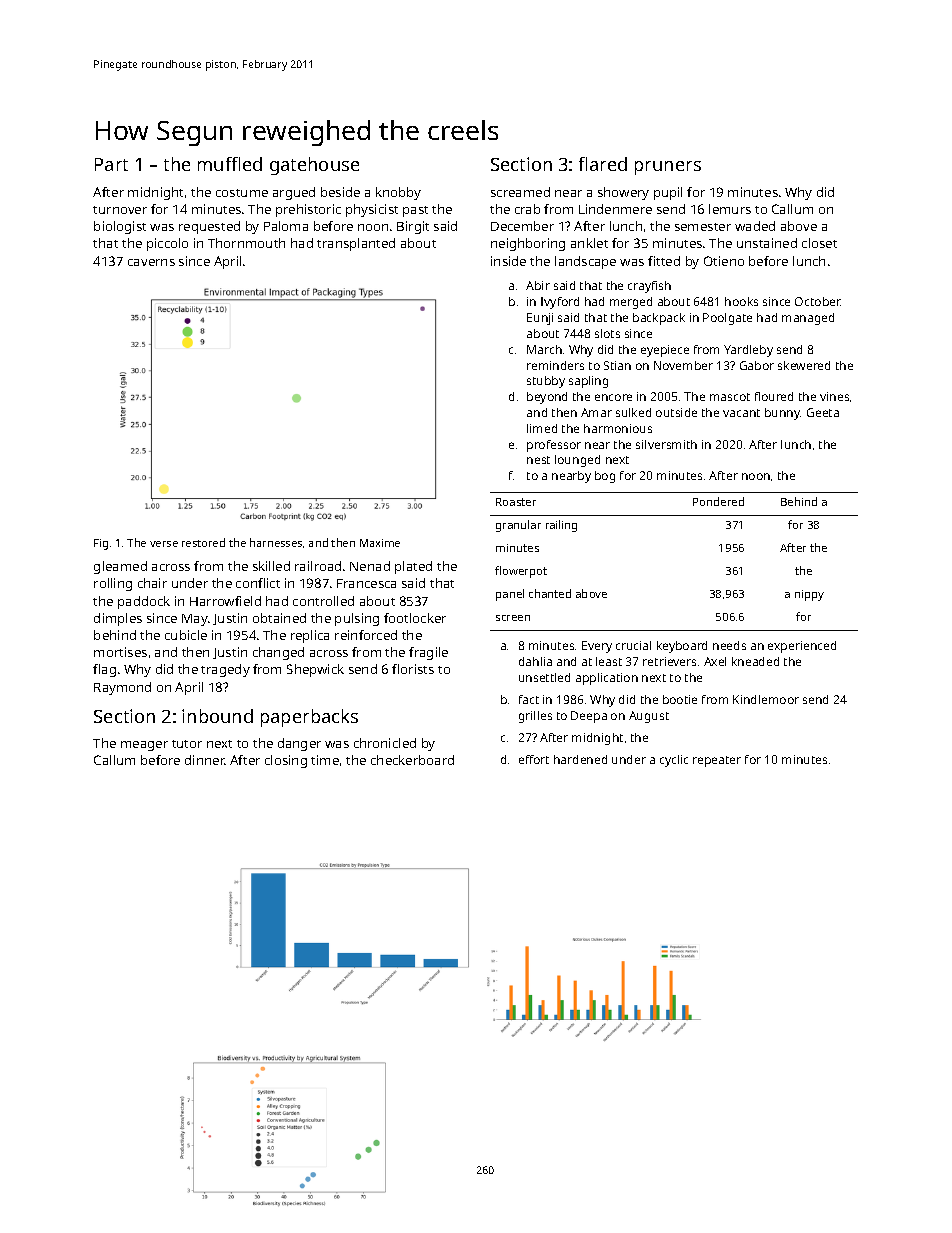  What do you see at coordinates (808, 319) in the screenshot?
I see `managed` at bounding box center [808, 319].
